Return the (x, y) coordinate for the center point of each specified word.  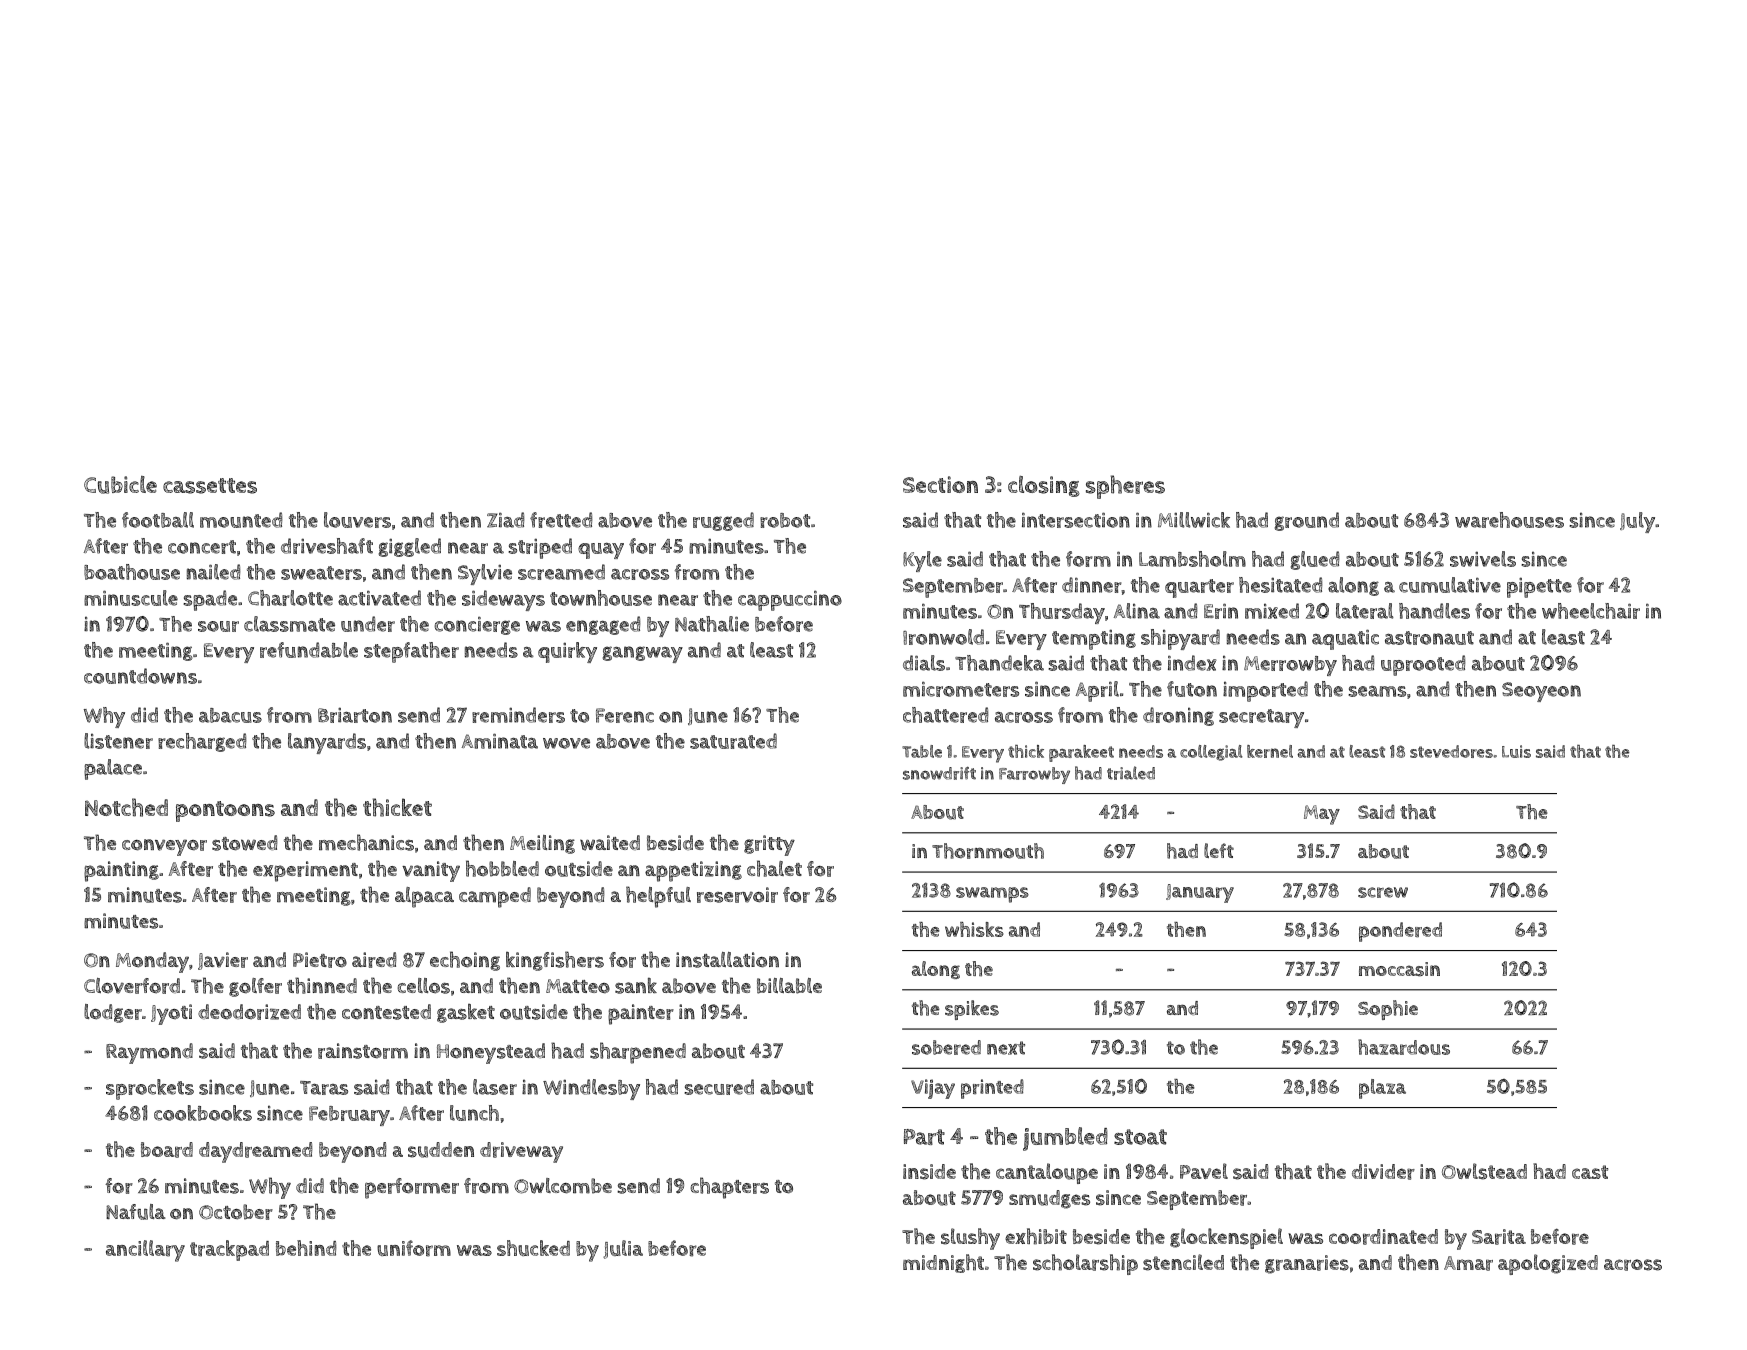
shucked (533, 1248)
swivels (1483, 559)
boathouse (132, 572)
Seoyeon (1541, 692)
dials (924, 663)
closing (1044, 486)
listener (118, 741)
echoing (465, 961)
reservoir (737, 895)
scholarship (1085, 1264)
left (1219, 850)
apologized (1548, 1264)
